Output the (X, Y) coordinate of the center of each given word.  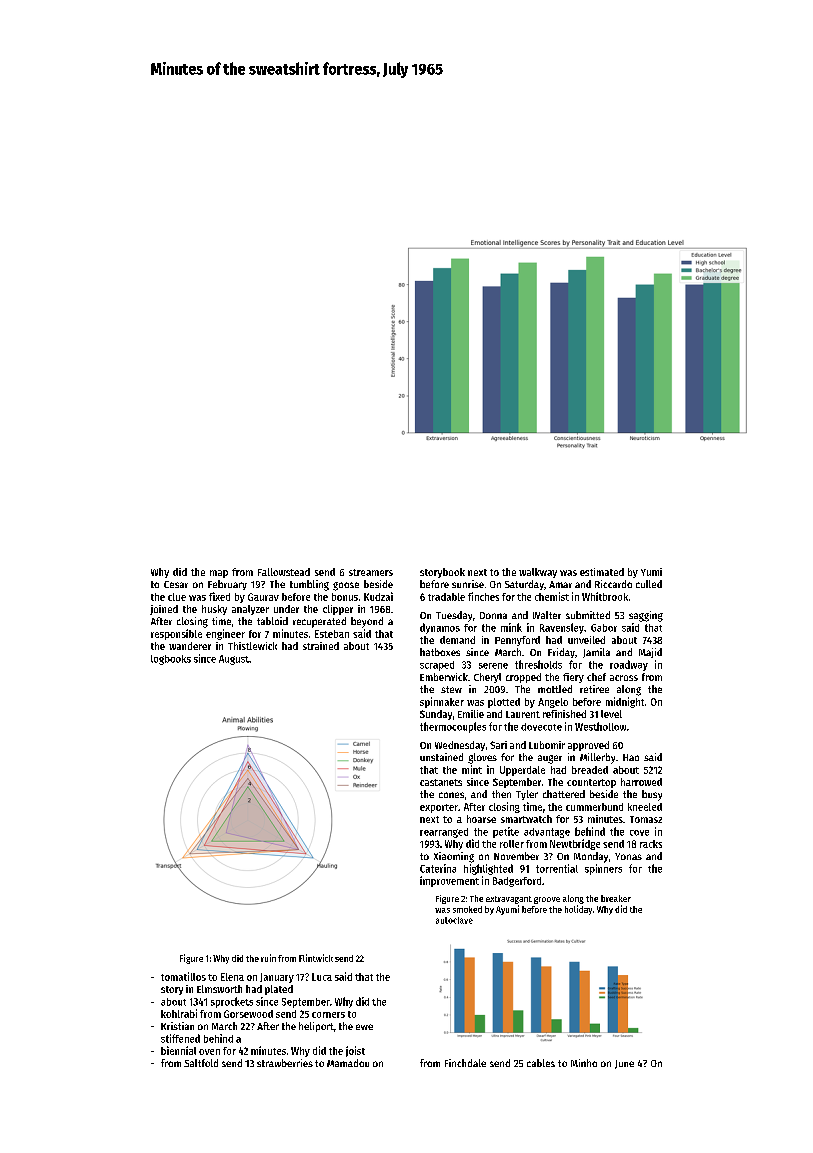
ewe (364, 1027)
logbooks (171, 660)
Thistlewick (252, 646)
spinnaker (442, 702)
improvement (449, 881)
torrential (557, 868)
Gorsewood (248, 1014)
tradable (446, 597)
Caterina (438, 868)
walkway (538, 573)
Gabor (604, 628)
